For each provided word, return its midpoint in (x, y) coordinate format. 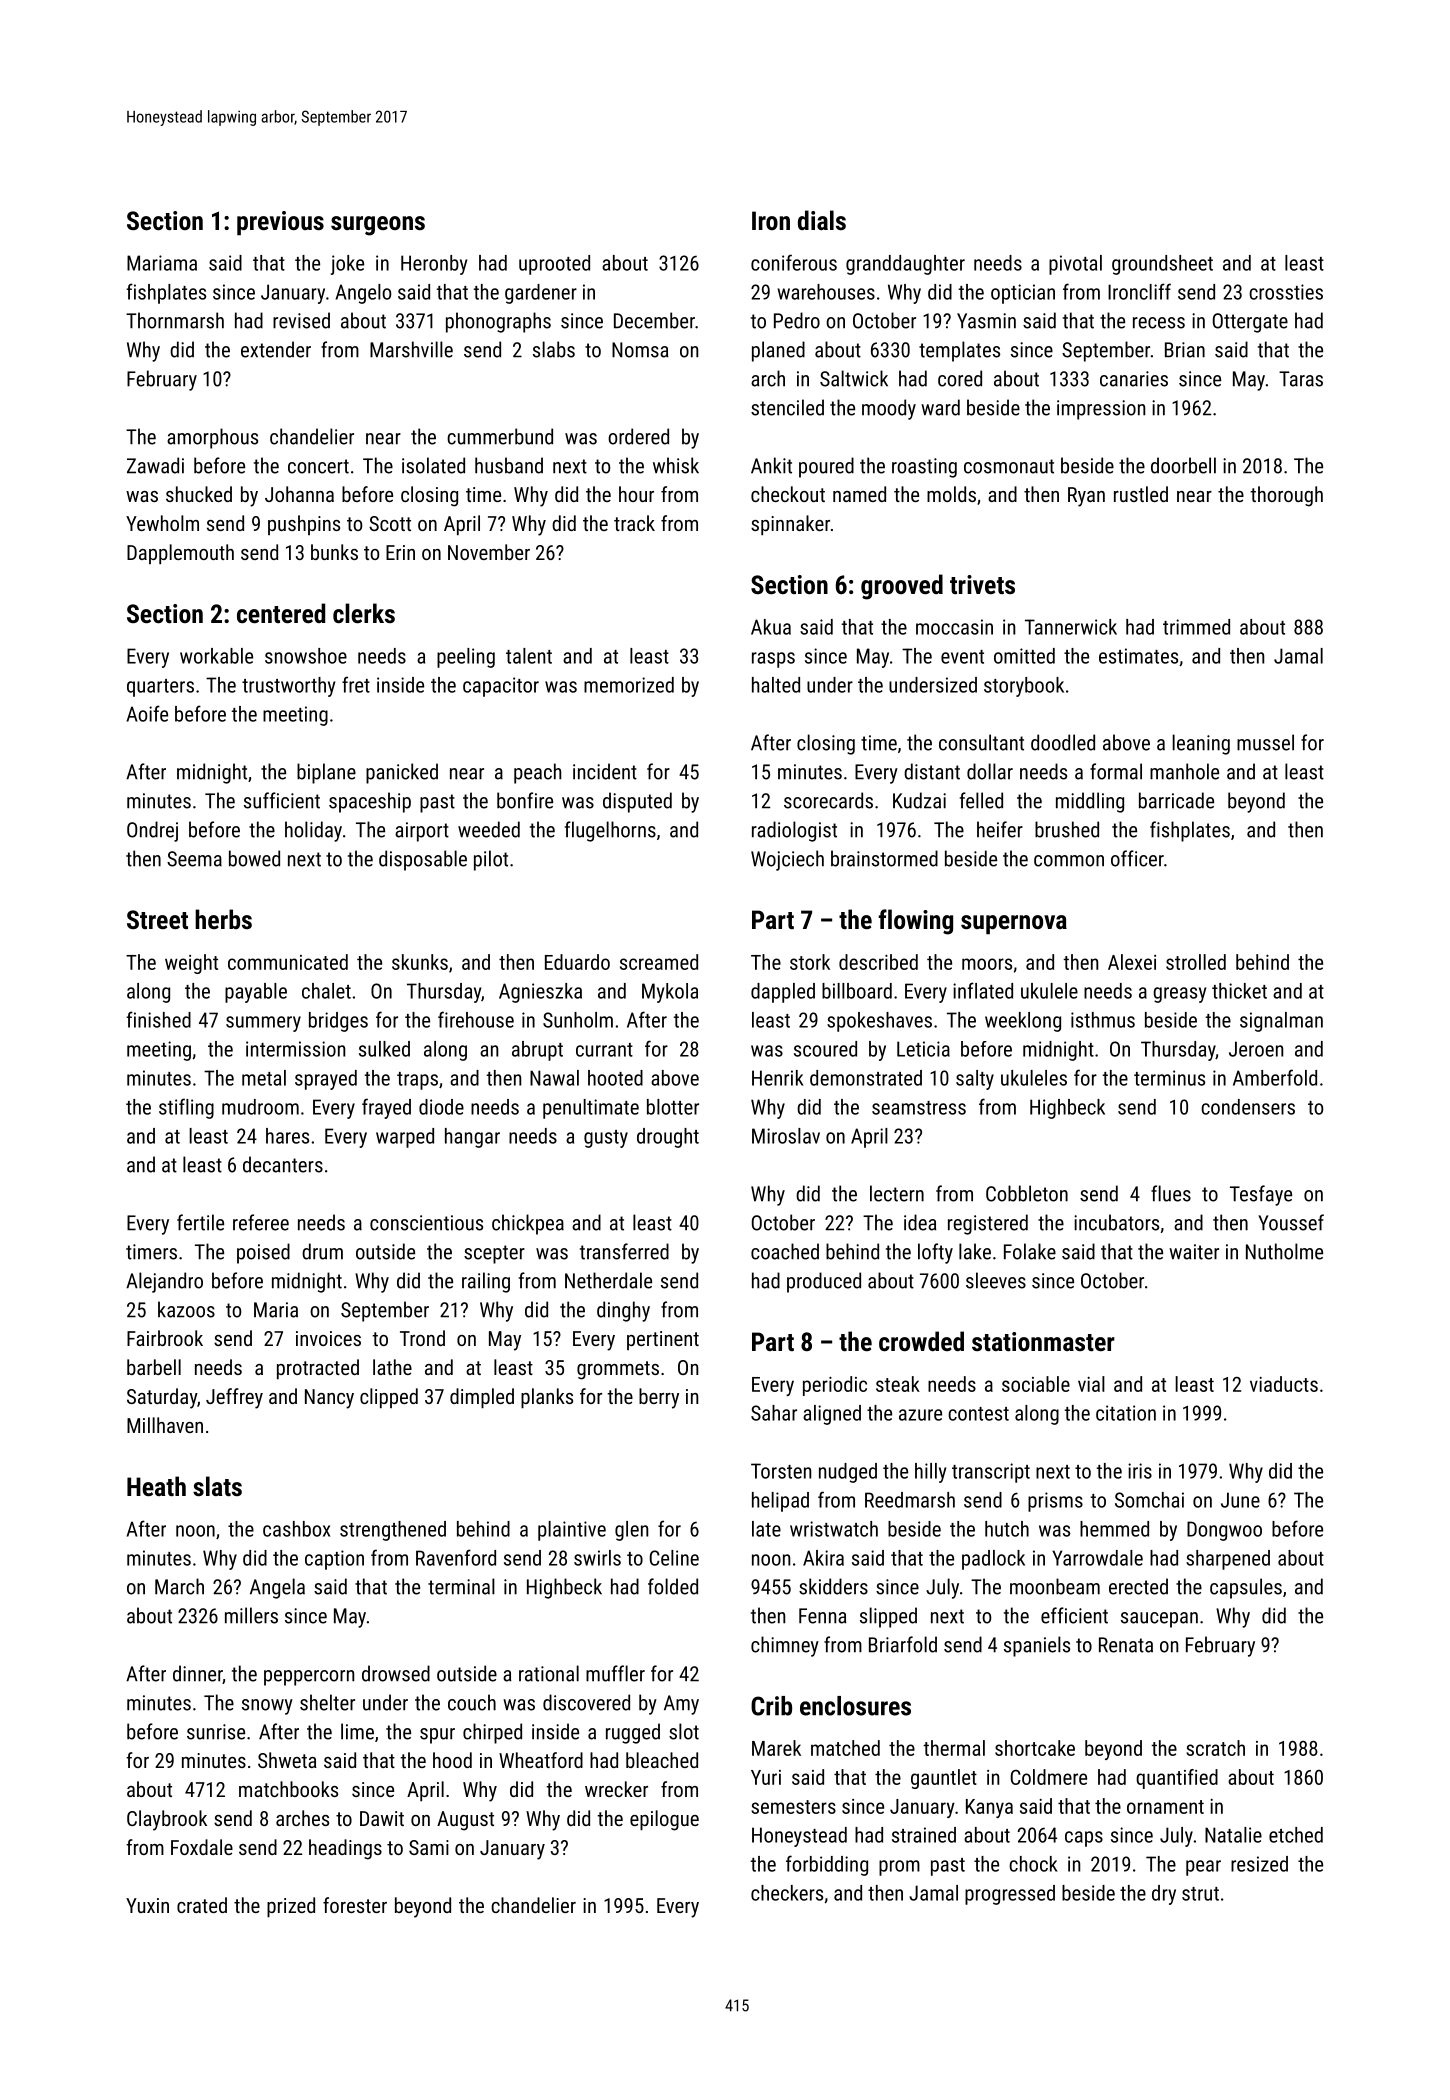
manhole (1184, 771)
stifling (186, 1108)
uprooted (554, 265)
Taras (1301, 379)
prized (291, 1907)
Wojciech (787, 860)
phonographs (498, 322)
